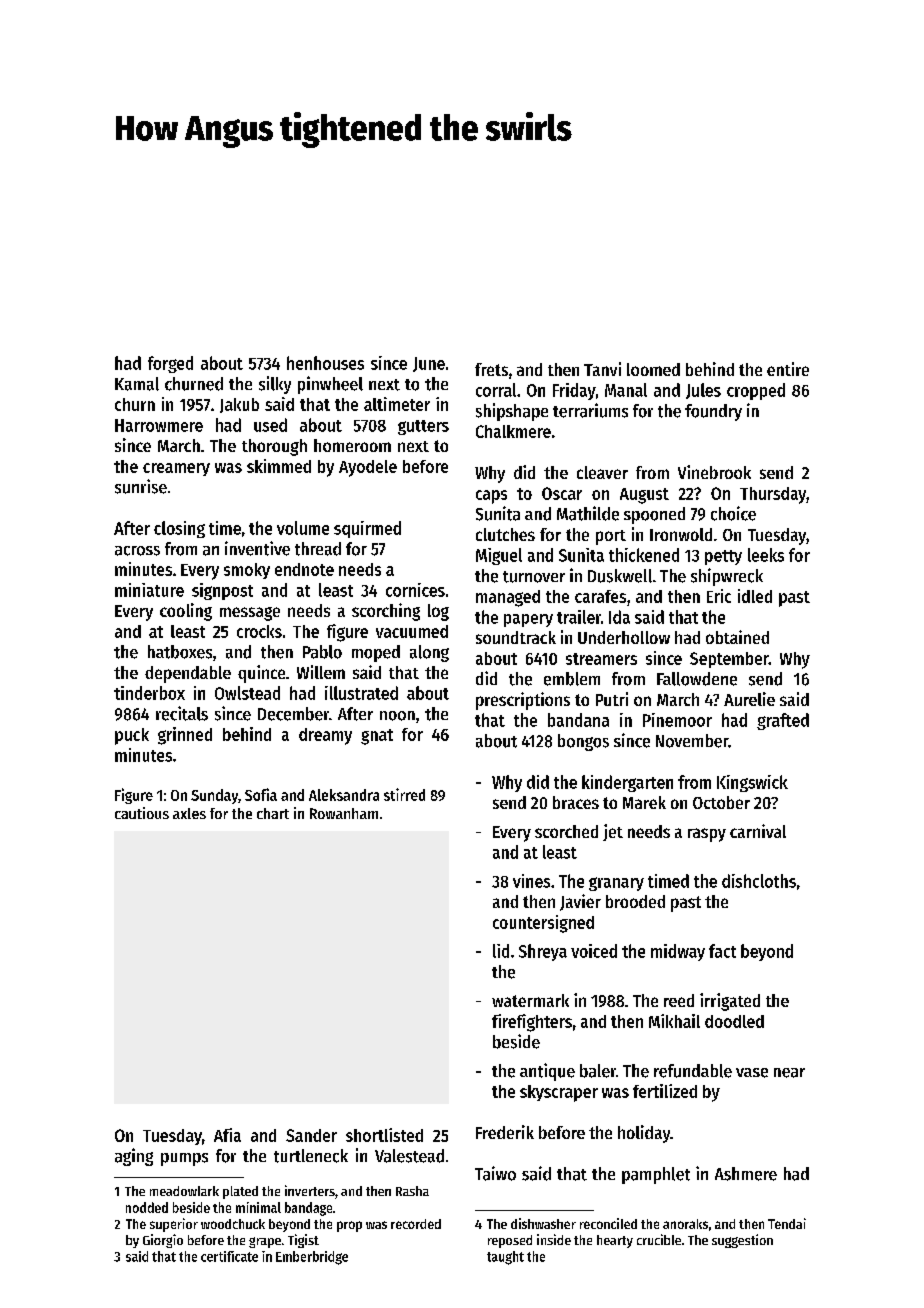 This screenshot has height=1308, width=924. What do you see at coordinates (227, 1135) in the screenshot?
I see `Afia` at bounding box center [227, 1135].
